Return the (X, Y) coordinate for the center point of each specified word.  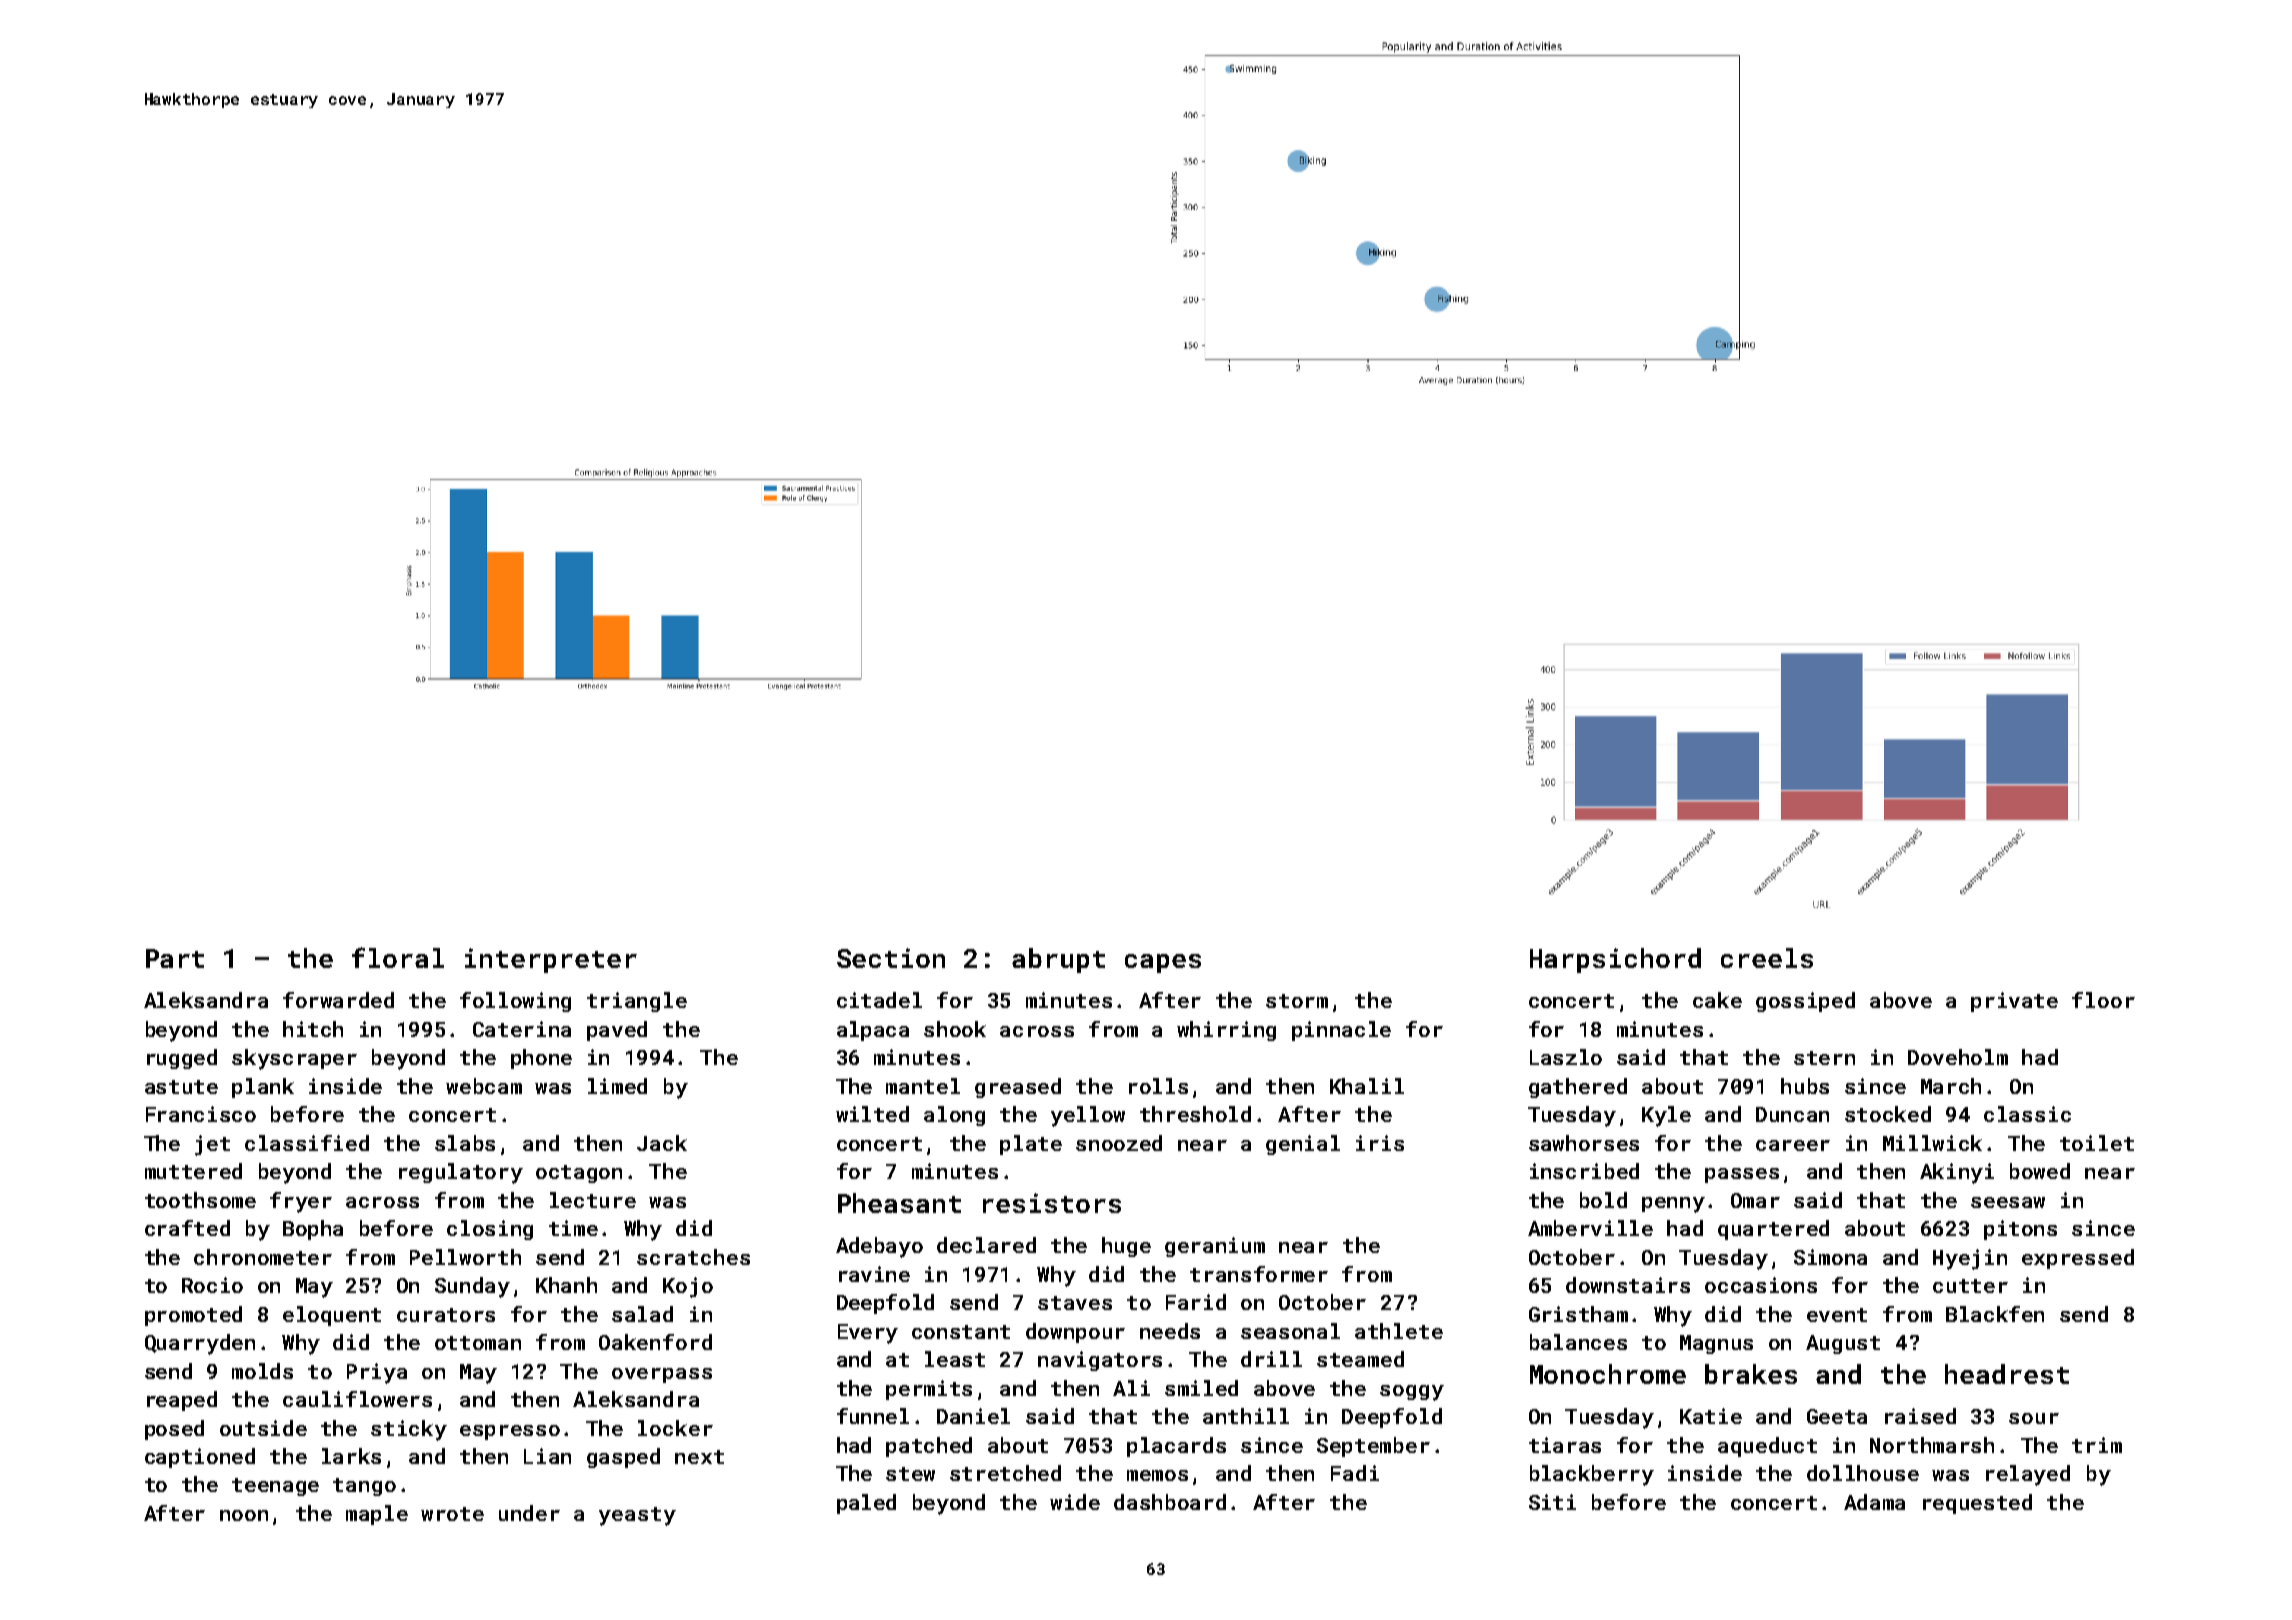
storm (1297, 1001)
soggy (1412, 1393)
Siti (1552, 1502)
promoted (193, 1316)
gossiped (1805, 1002)
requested (1977, 1504)
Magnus (1716, 1344)
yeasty (637, 1516)
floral (398, 957)
